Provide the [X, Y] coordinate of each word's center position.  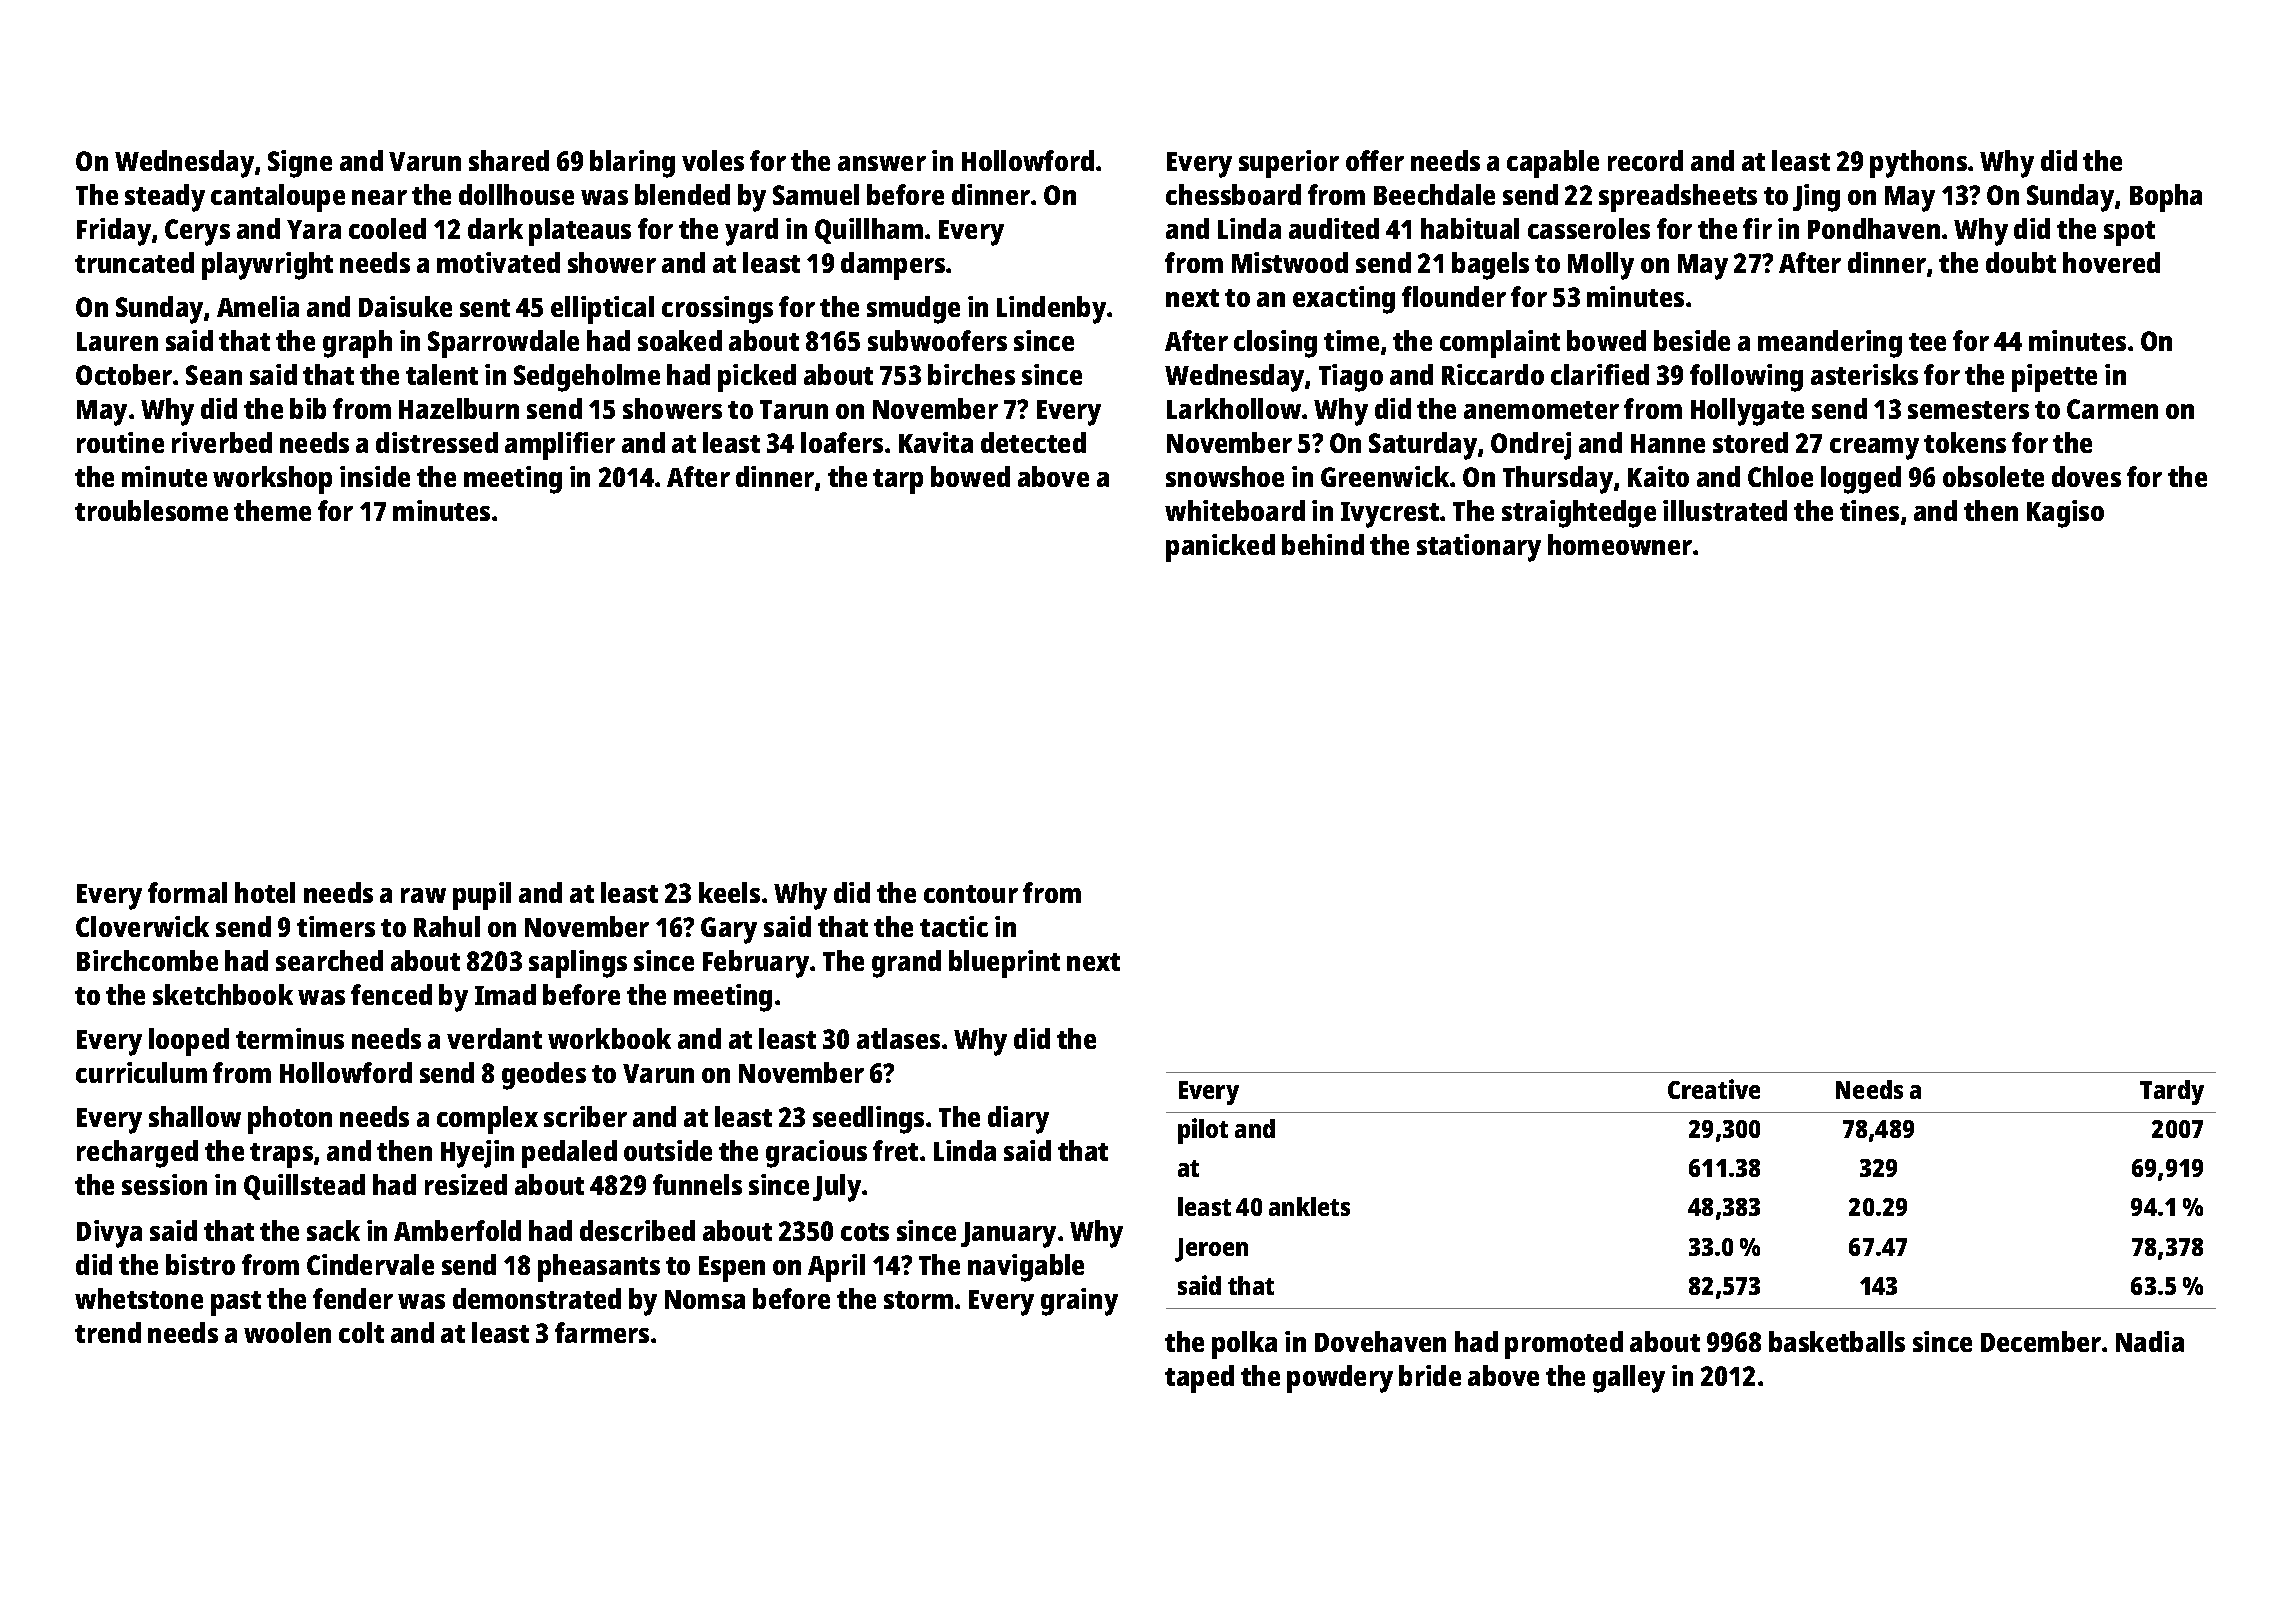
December [2041, 1341]
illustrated [1725, 510]
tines [1869, 510]
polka [1244, 1345]
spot [2129, 233]
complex [487, 1120]
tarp [898, 481]
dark [495, 228]
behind [1323, 544]
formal [187, 892]
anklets [1309, 1206]
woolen [287, 1332]
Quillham [869, 231]
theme [272, 510]
